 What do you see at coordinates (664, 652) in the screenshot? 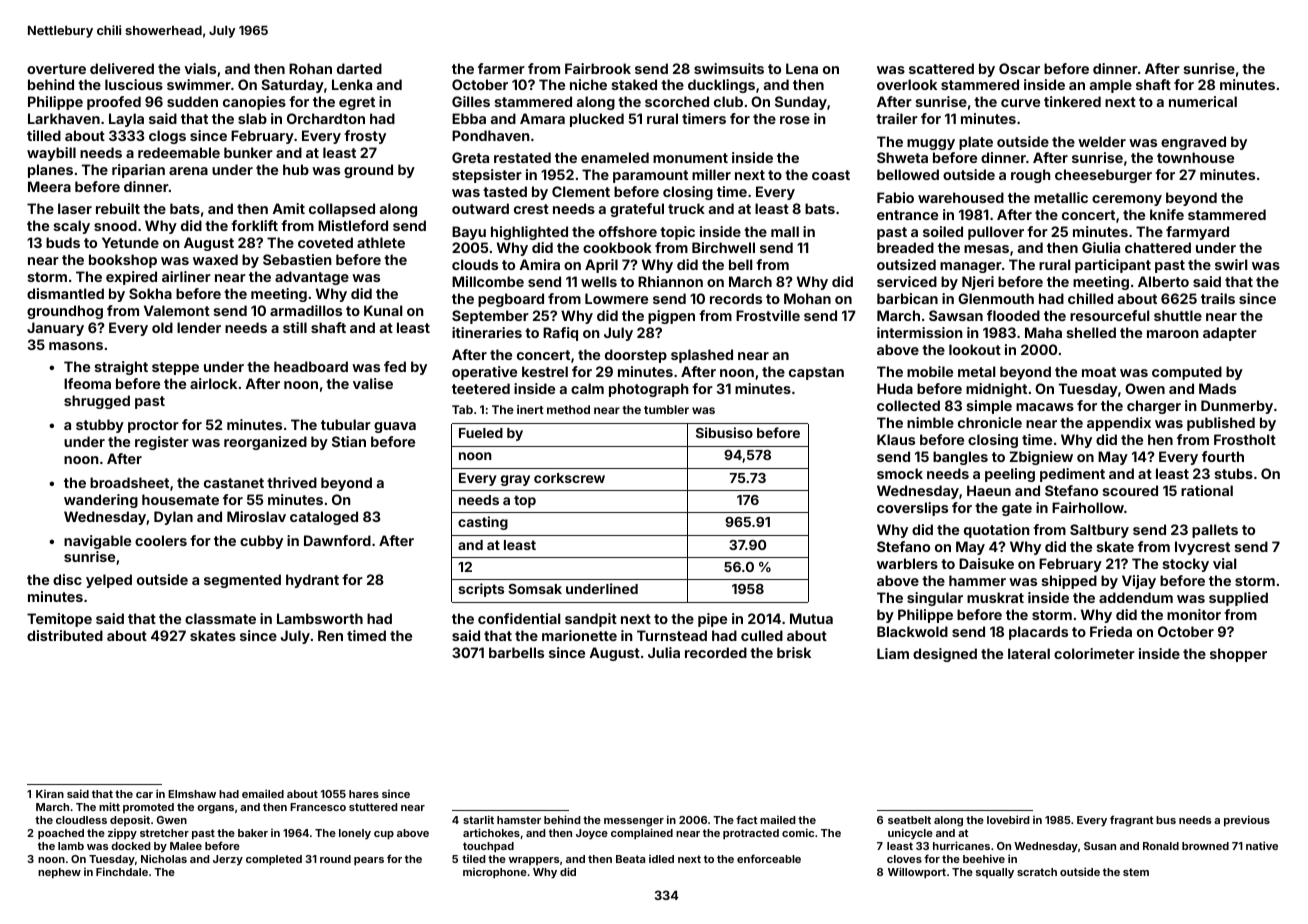
I see `Julia` at bounding box center [664, 652].
